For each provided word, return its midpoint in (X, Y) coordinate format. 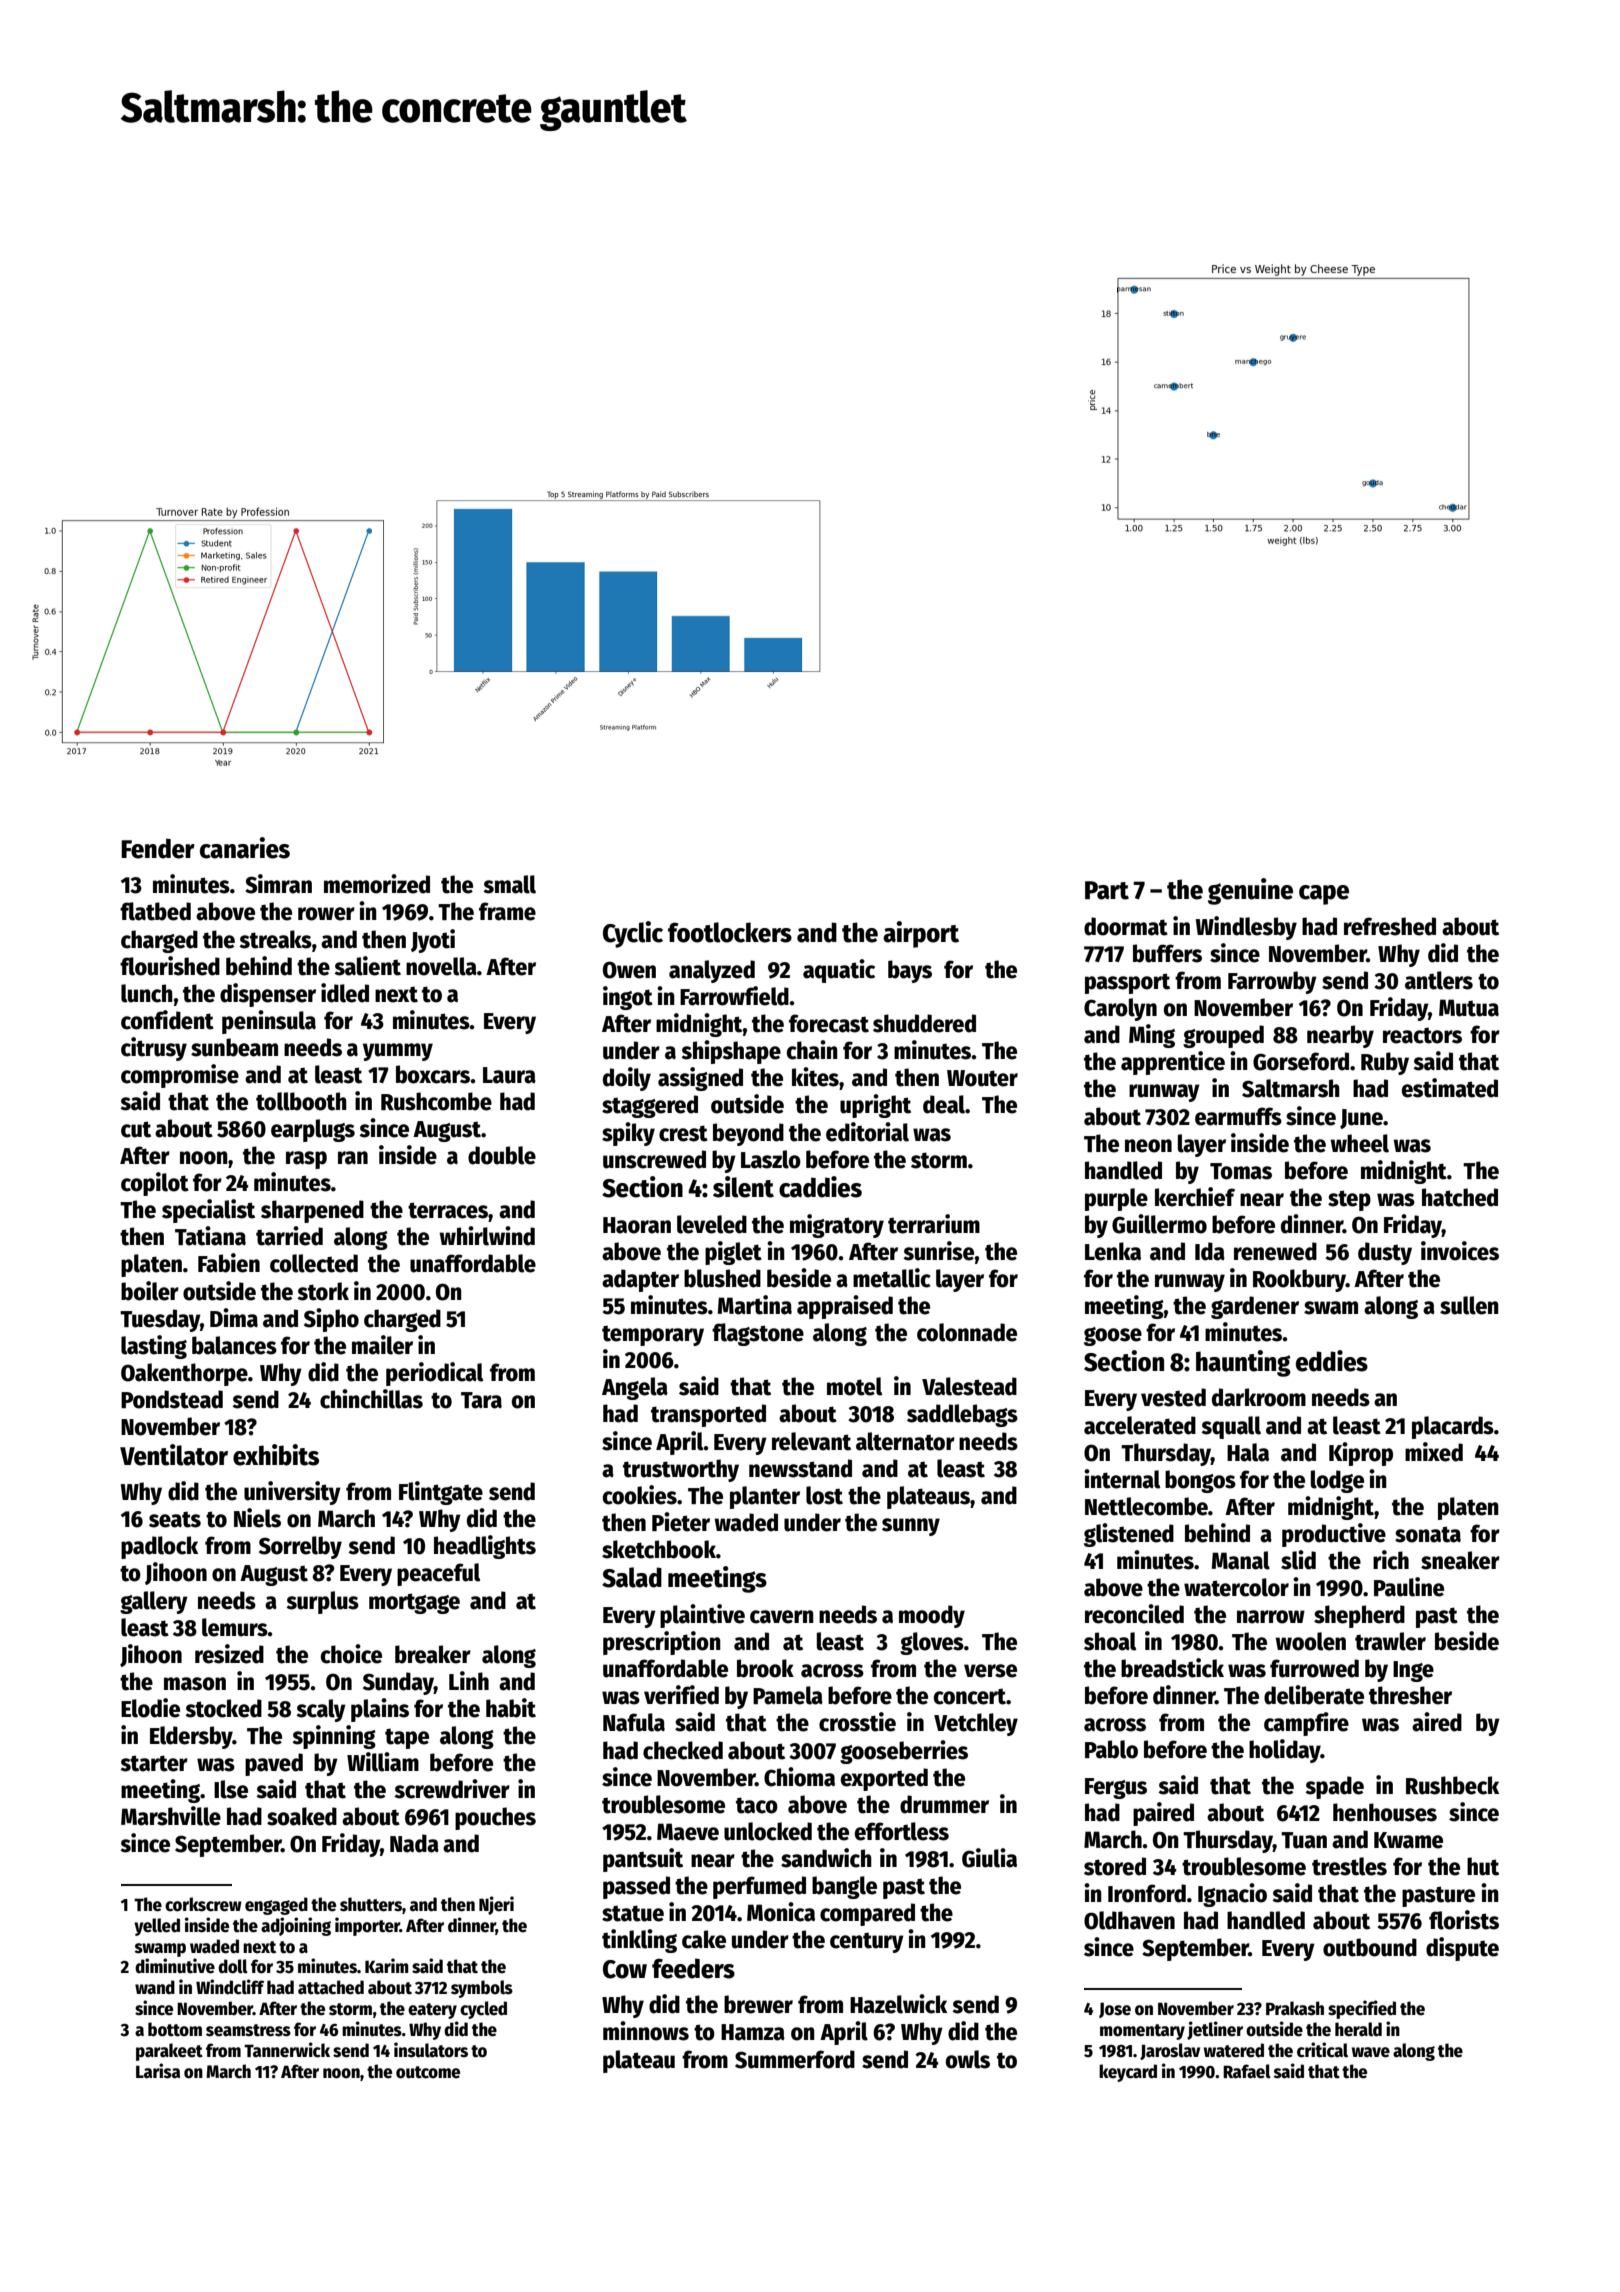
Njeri (496, 1905)
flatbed (155, 911)
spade (1334, 1787)
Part (1107, 890)
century (867, 1942)
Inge (1413, 1671)
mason (195, 1684)
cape (1324, 895)
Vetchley (976, 1724)
